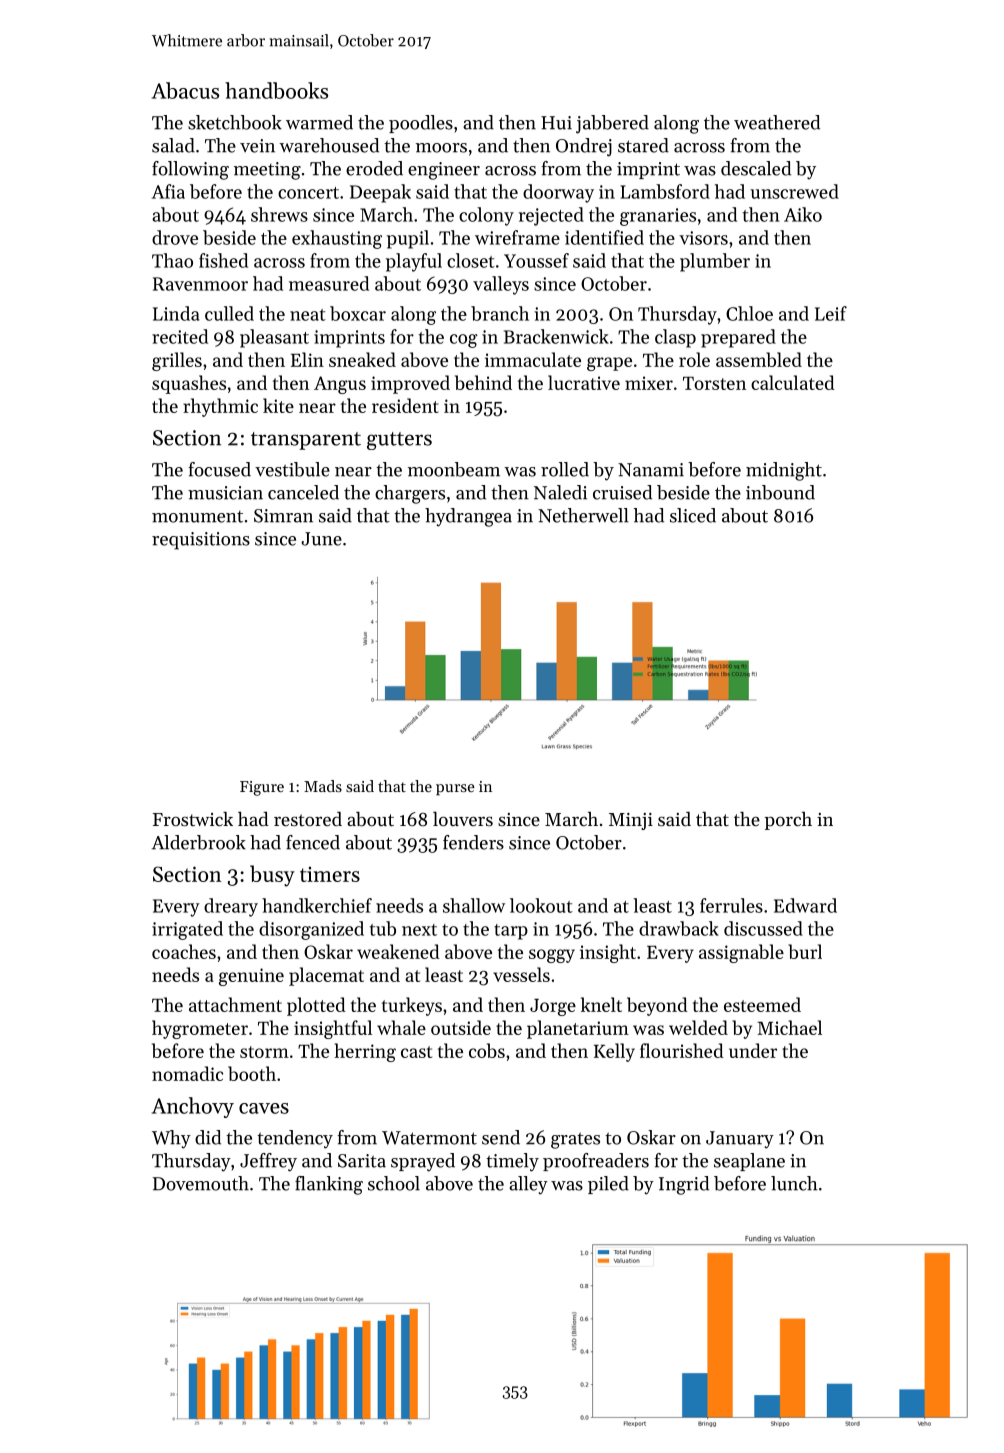 Image resolution: width=1004 pixels, height=1453 pixels. Describe the element at coordinates (323, 786) in the document. I see `Mads` at that location.
